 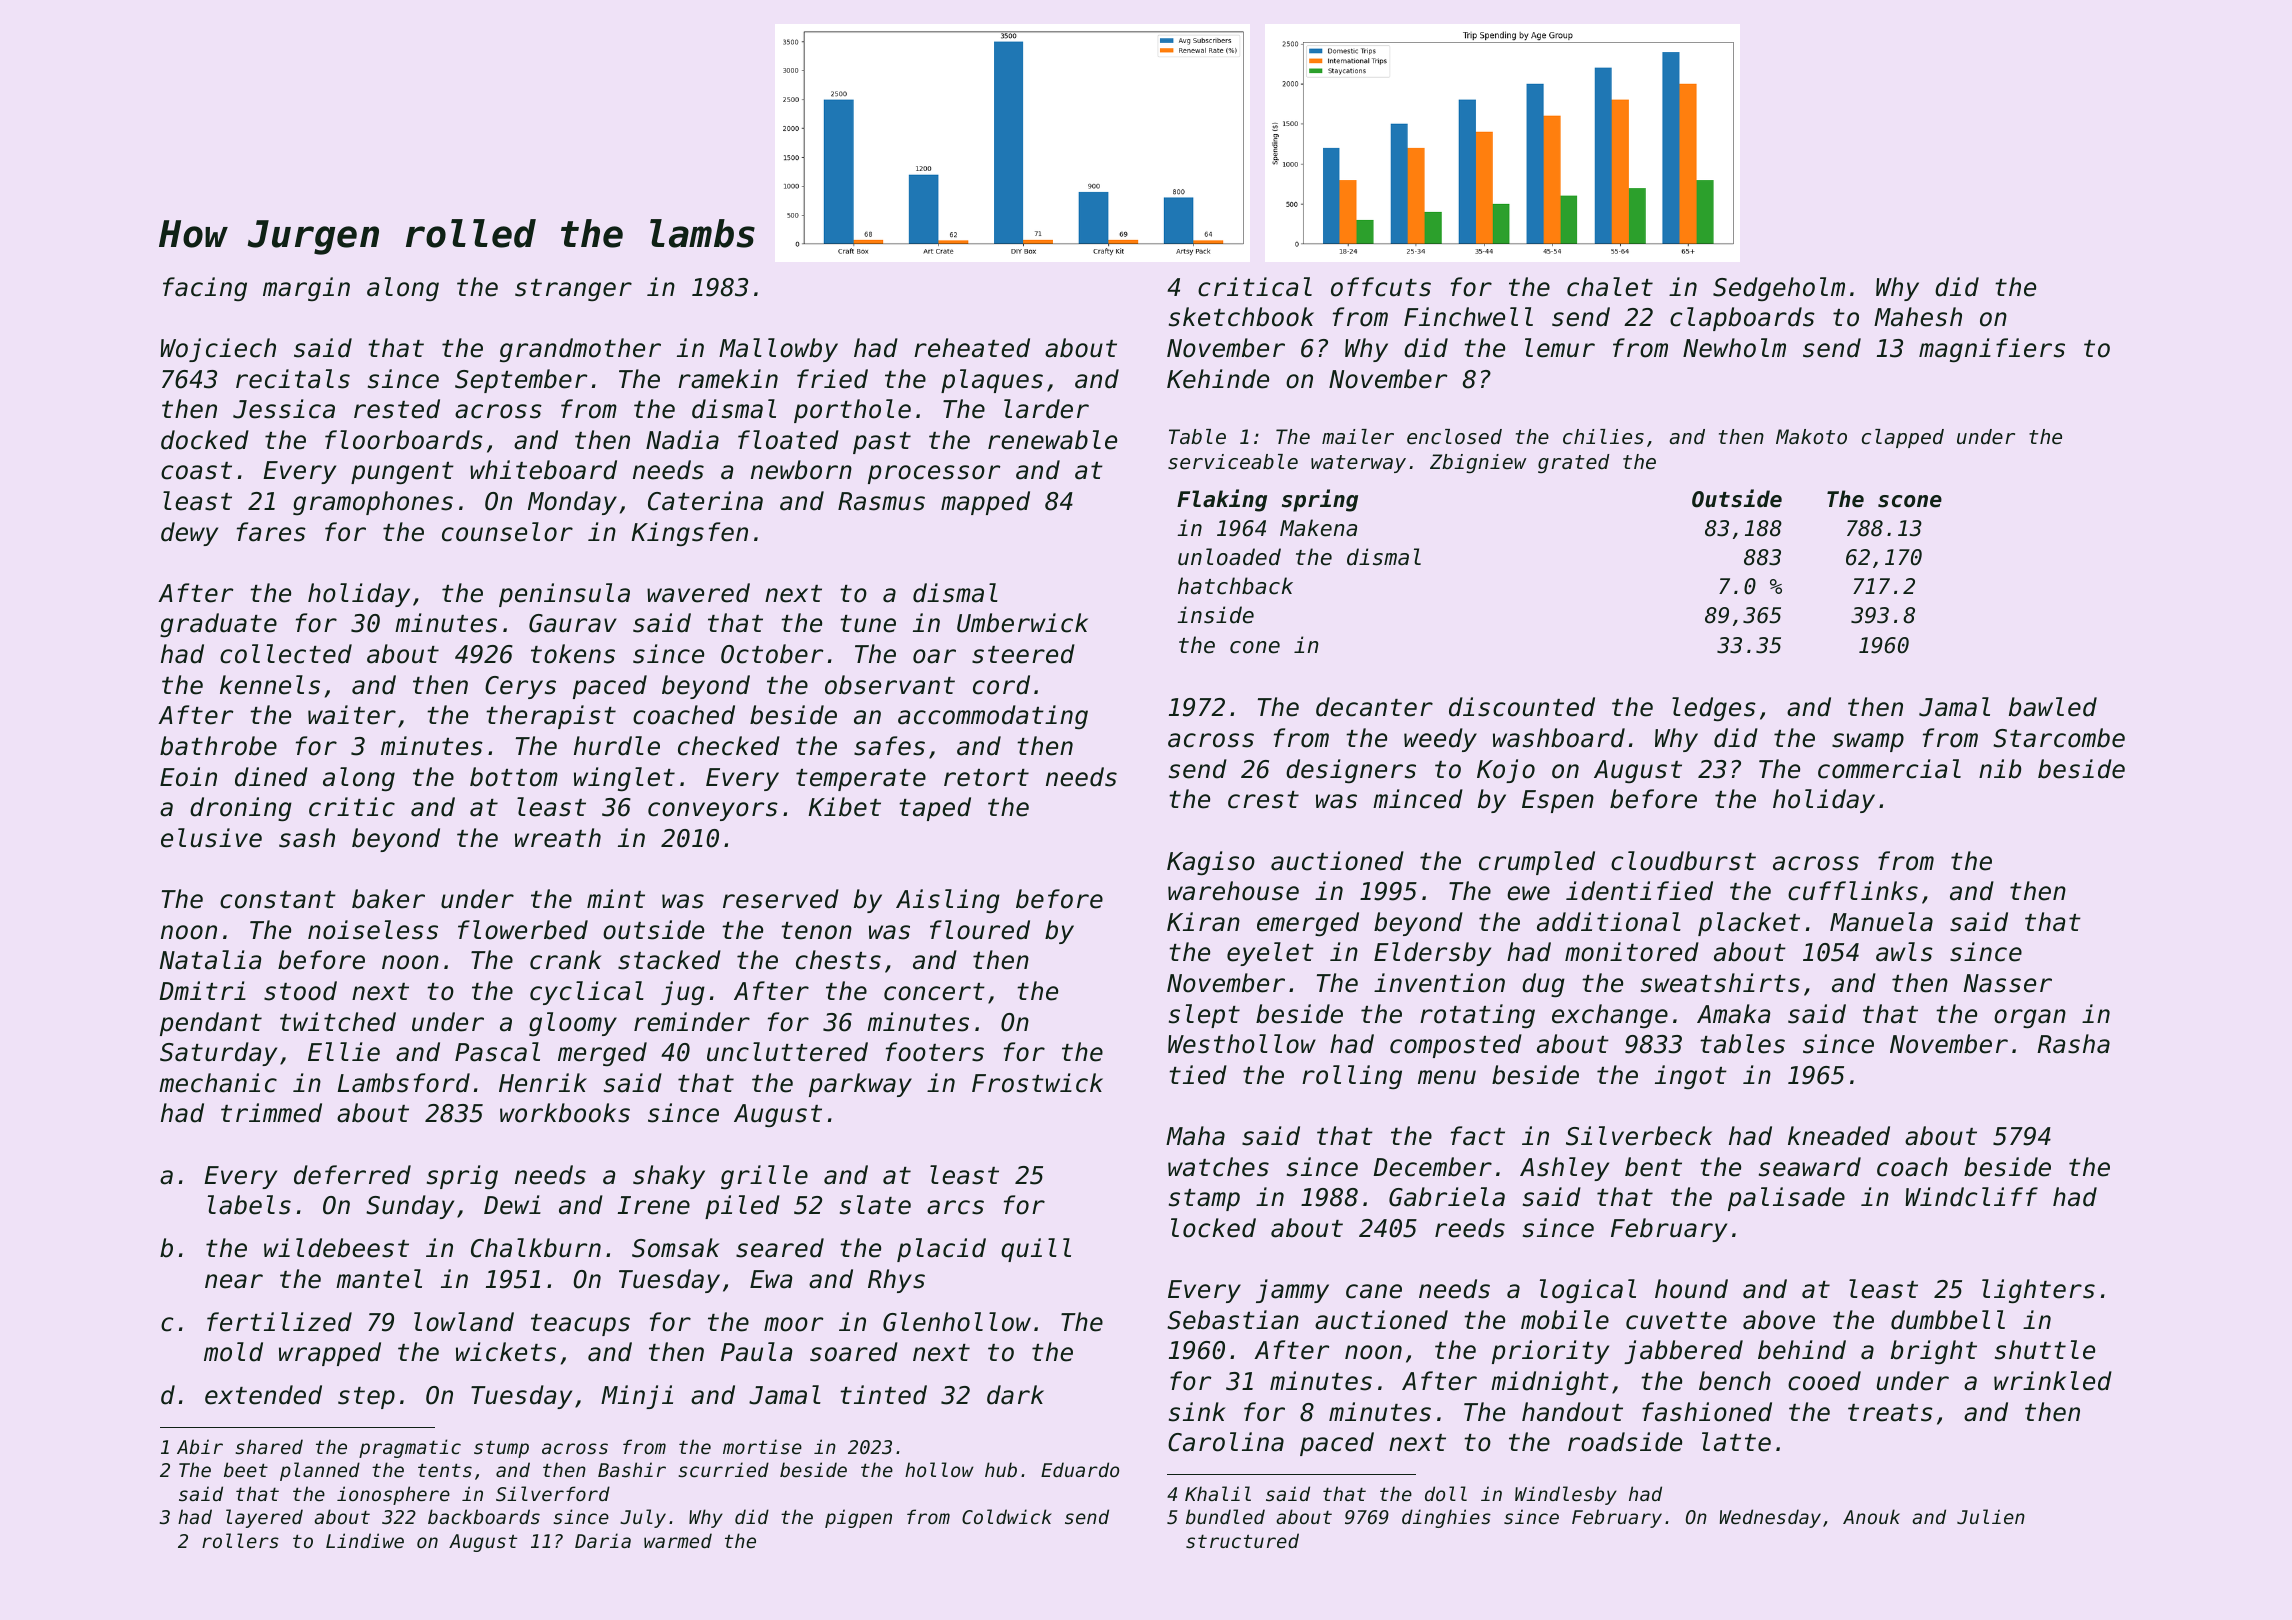 What do you see at coordinates (2059, 738) in the screenshot?
I see `Starcombe` at bounding box center [2059, 738].
